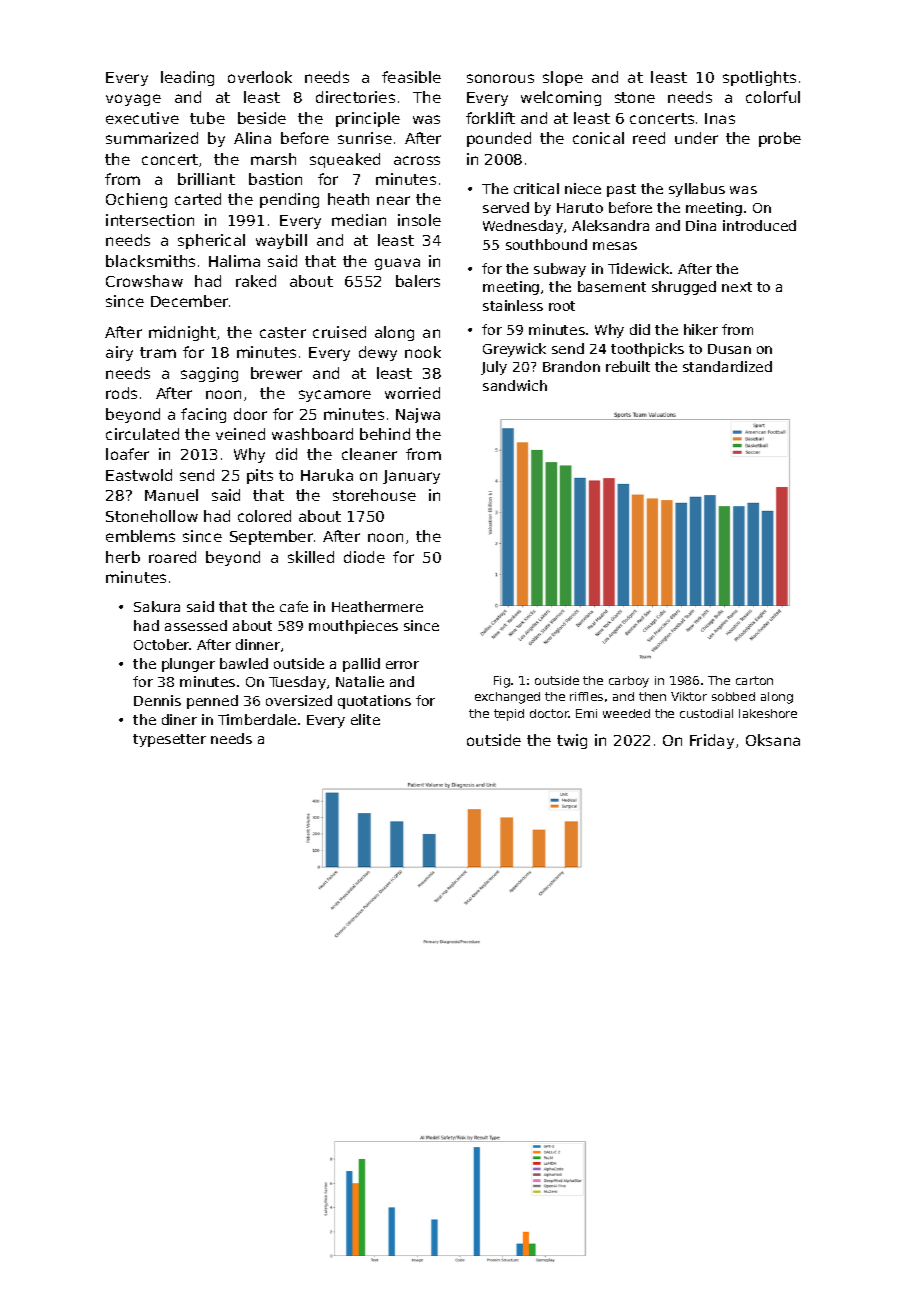 The image size is (908, 1316). Describe the element at coordinates (701, 329) in the screenshot. I see `hiker` at that location.
